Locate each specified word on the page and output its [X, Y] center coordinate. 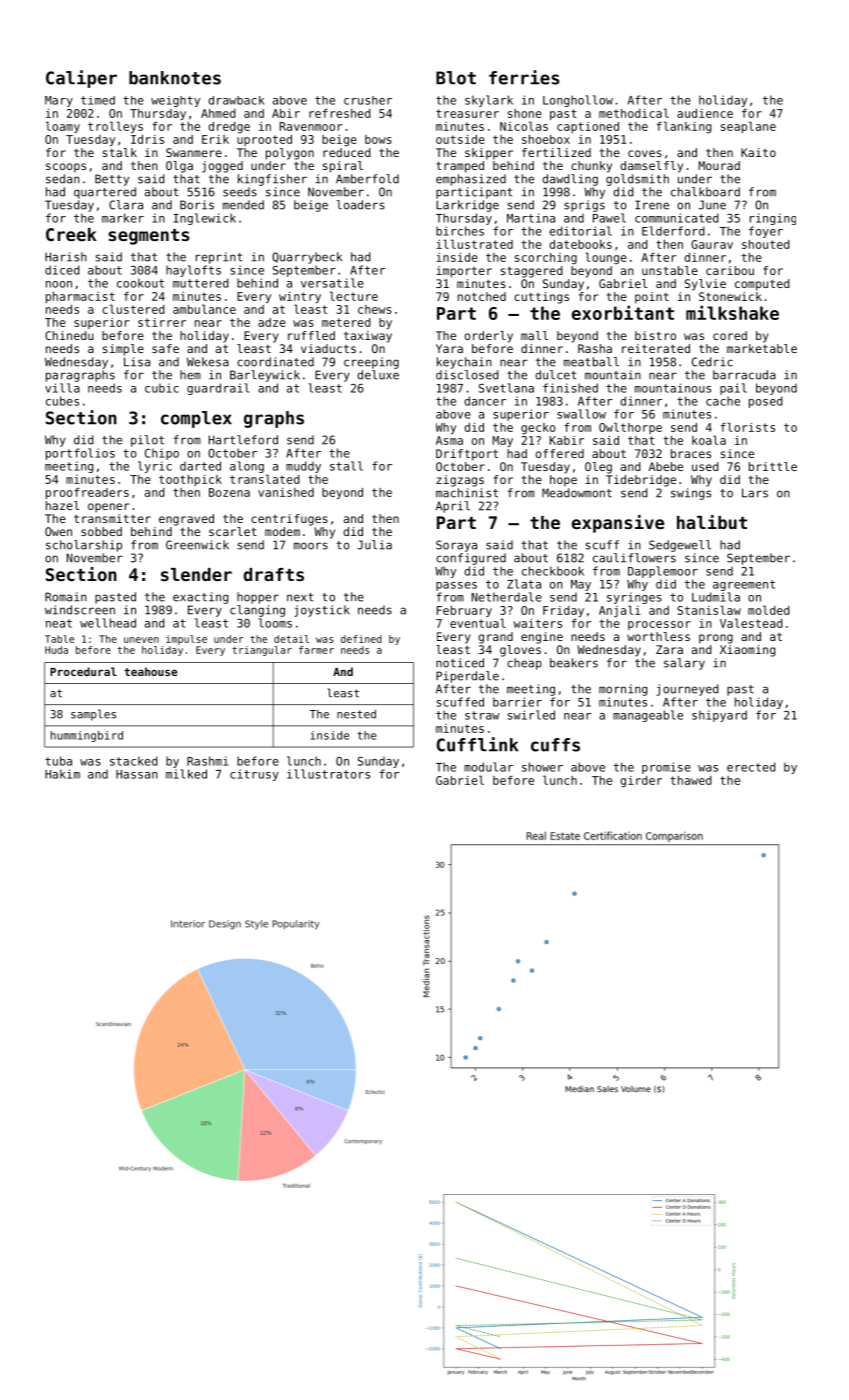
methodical [634, 113]
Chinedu [69, 335]
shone [525, 113]
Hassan [137, 774]
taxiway [368, 337]
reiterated [656, 348]
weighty [175, 101]
